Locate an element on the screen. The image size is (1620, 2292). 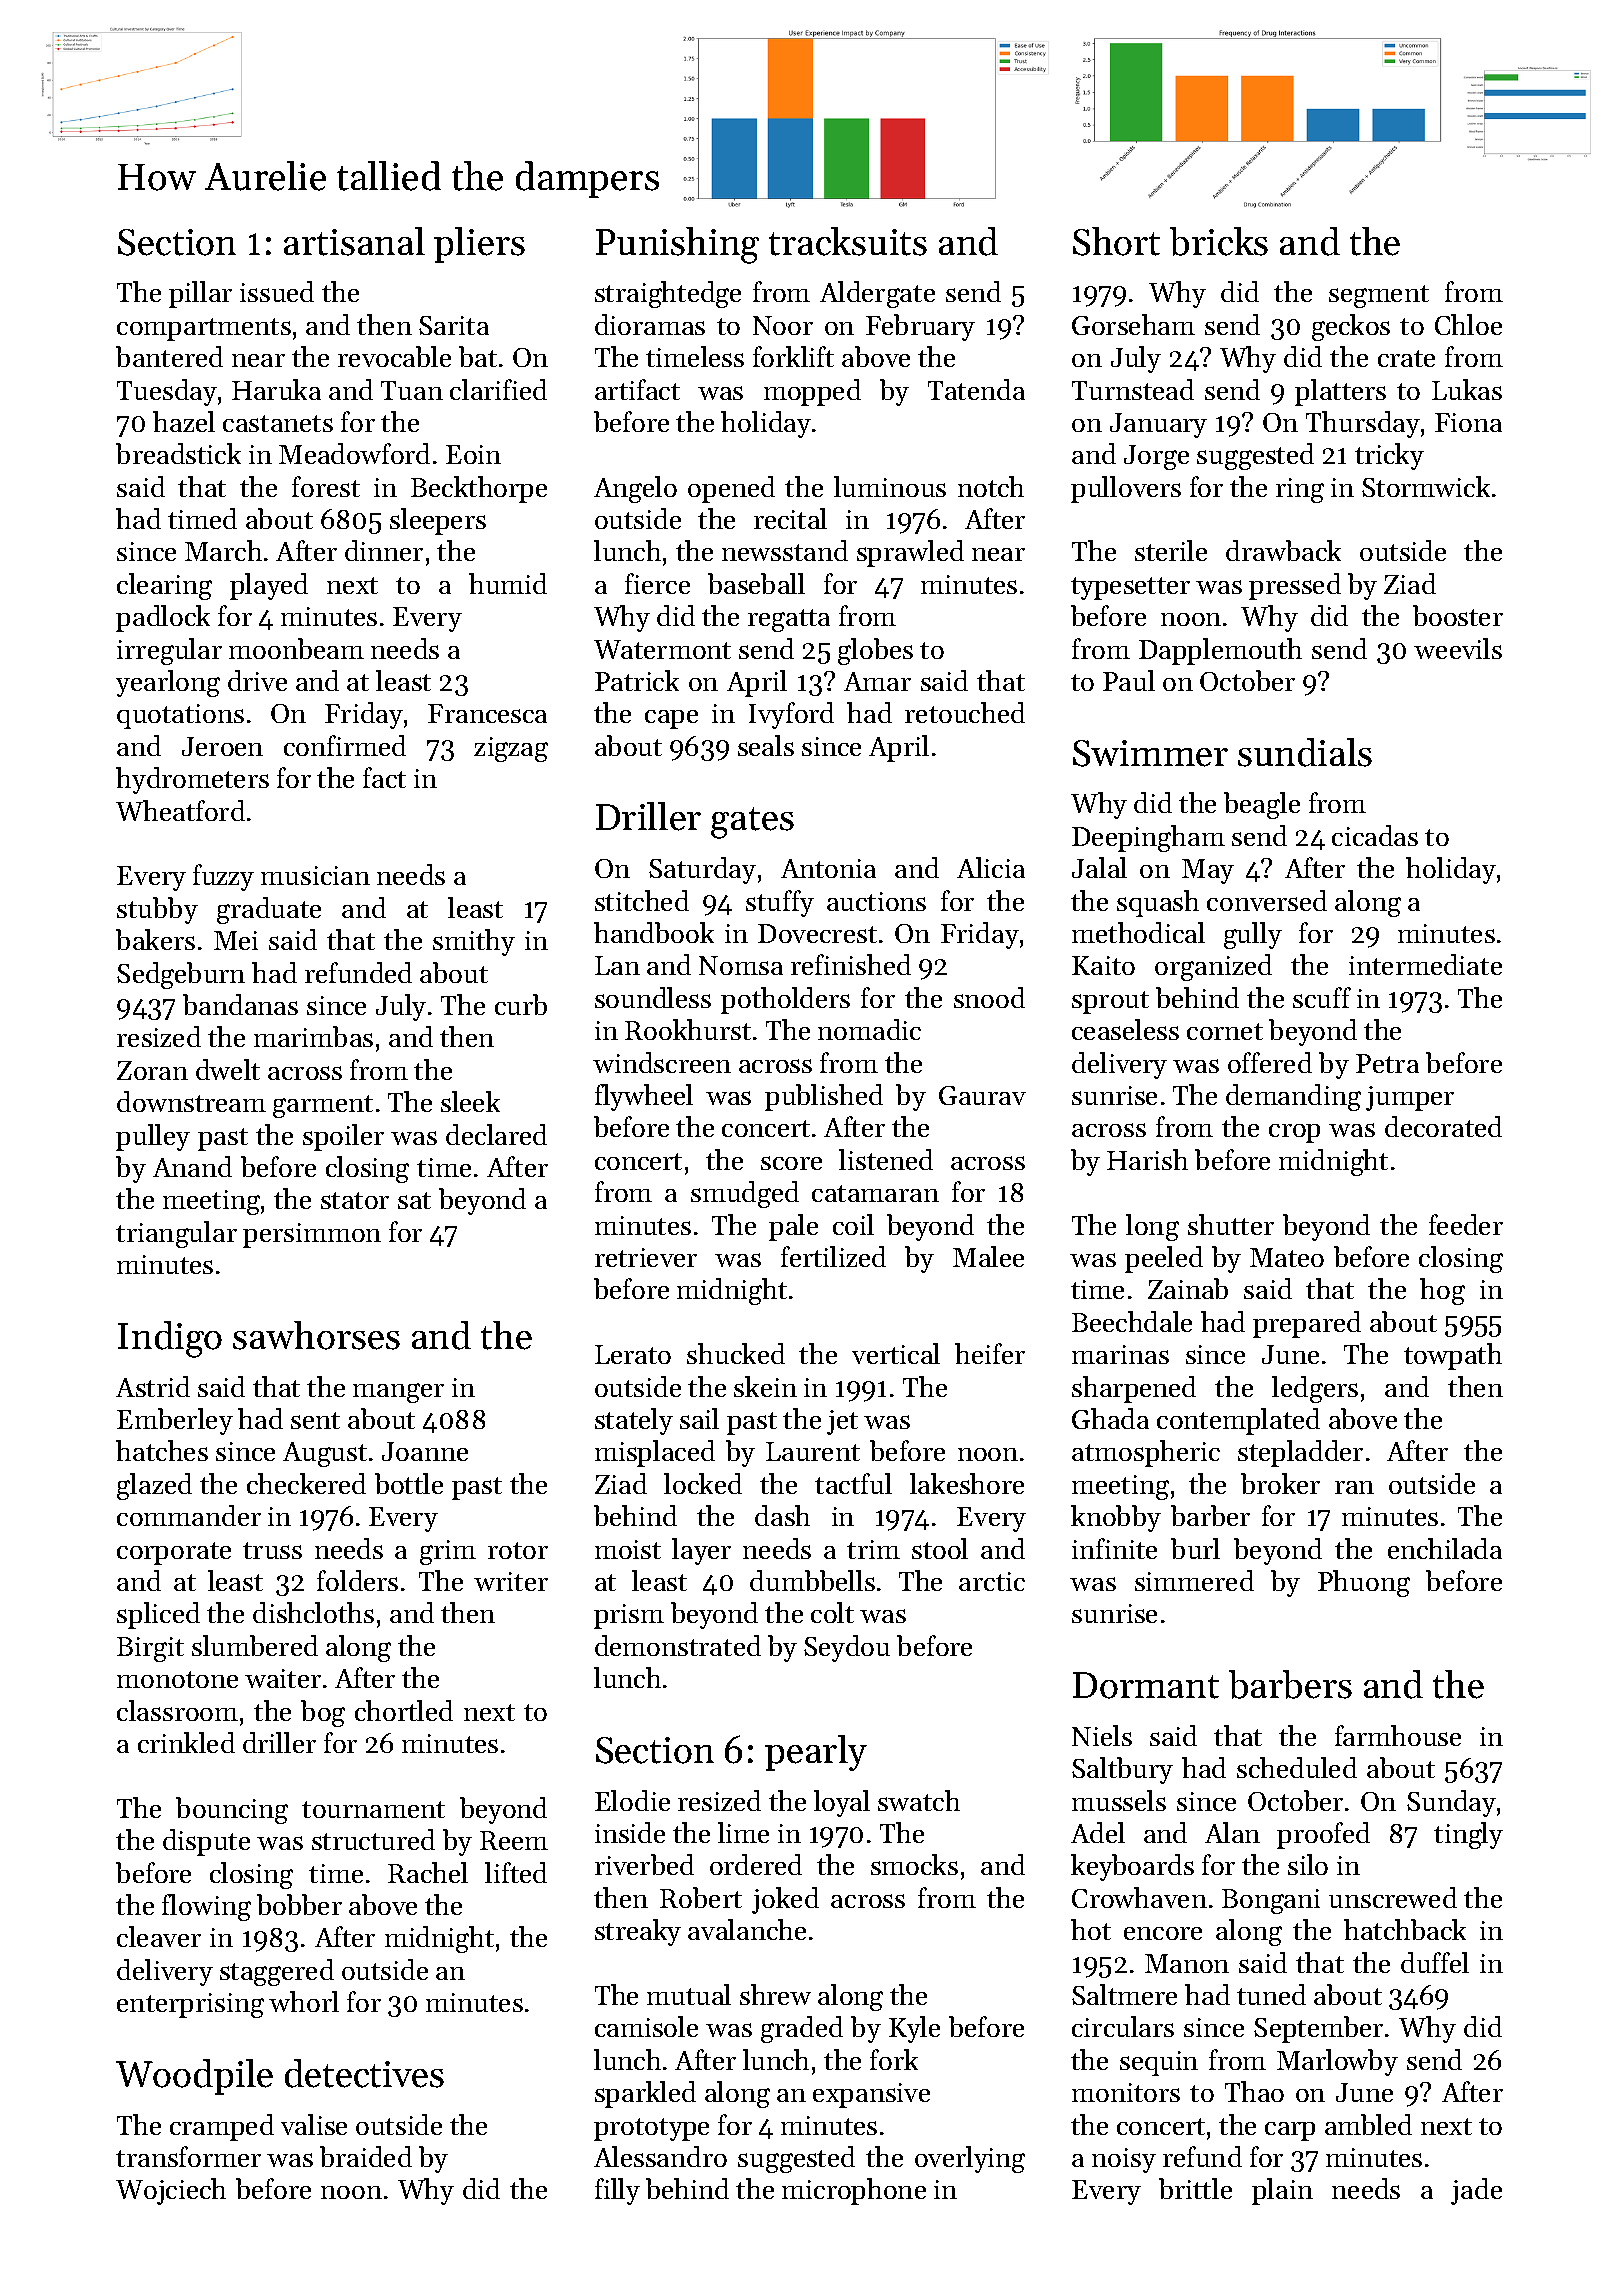
jumper is located at coordinates (1410, 1098).
